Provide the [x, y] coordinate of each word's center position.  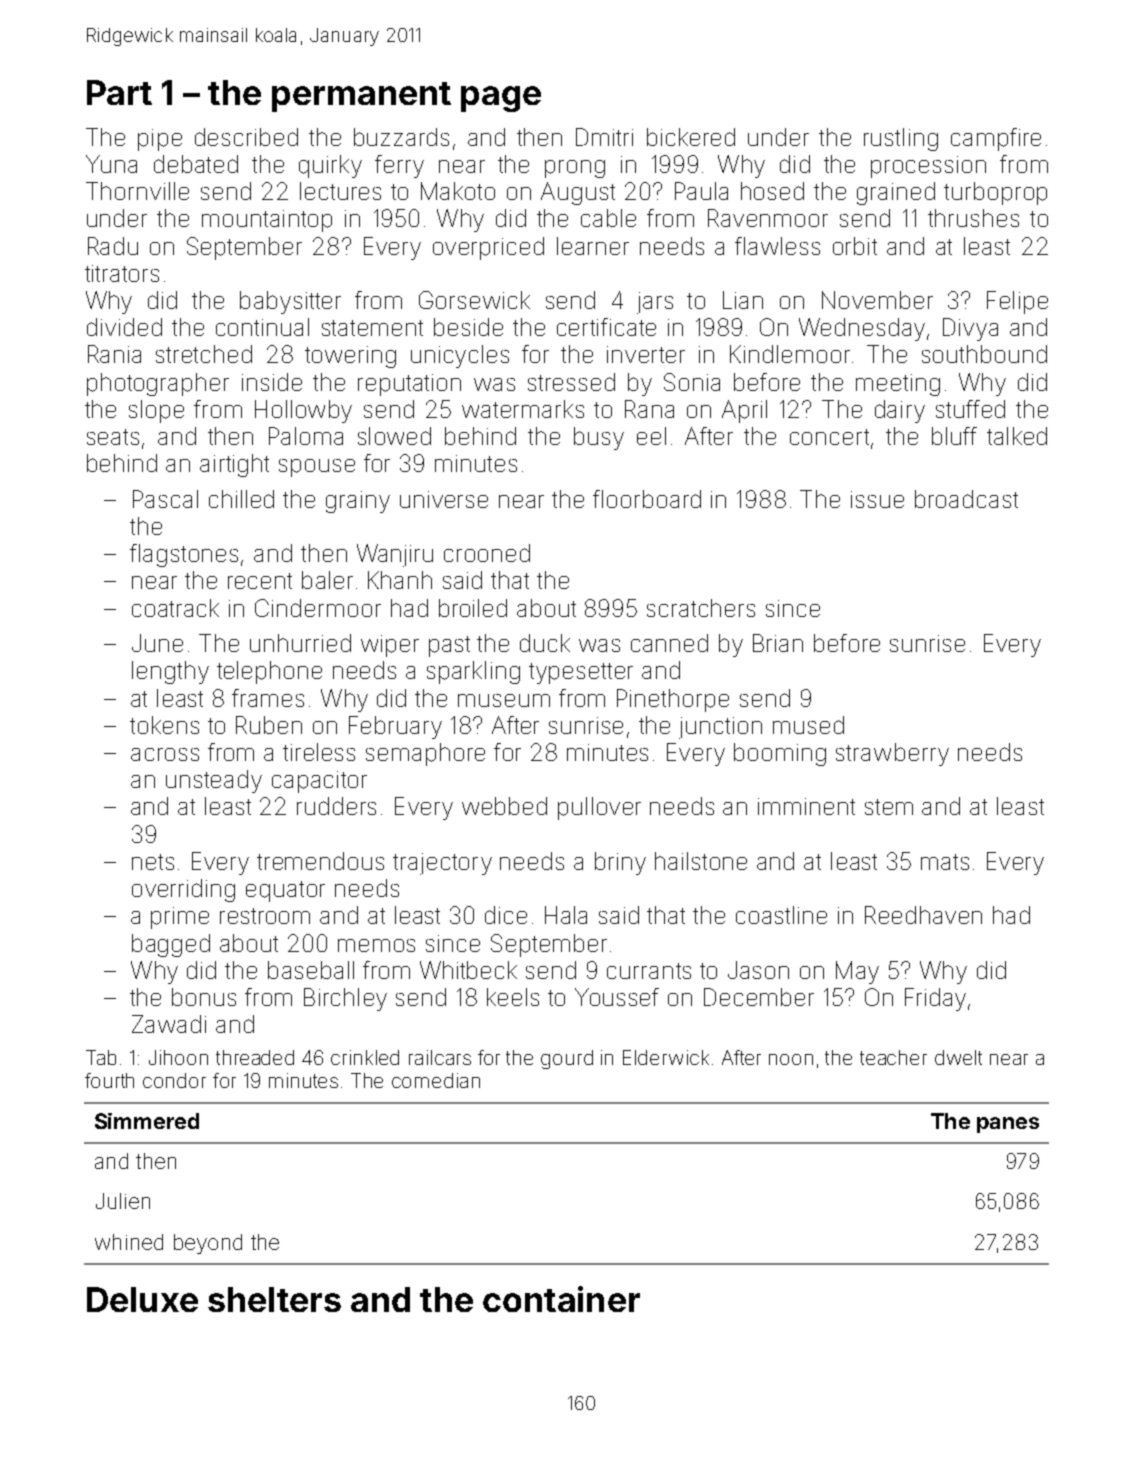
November [877, 300]
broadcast [966, 499]
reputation [409, 385]
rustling [901, 139]
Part [119, 92]
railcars [440, 1057]
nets [153, 862]
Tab [101, 1057]
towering [350, 357]
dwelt [958, 1057]
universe [444, 499]
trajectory [442, 864]
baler [327, 580]
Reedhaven [923, 915]
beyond [208, 1244]
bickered [691, 137]
